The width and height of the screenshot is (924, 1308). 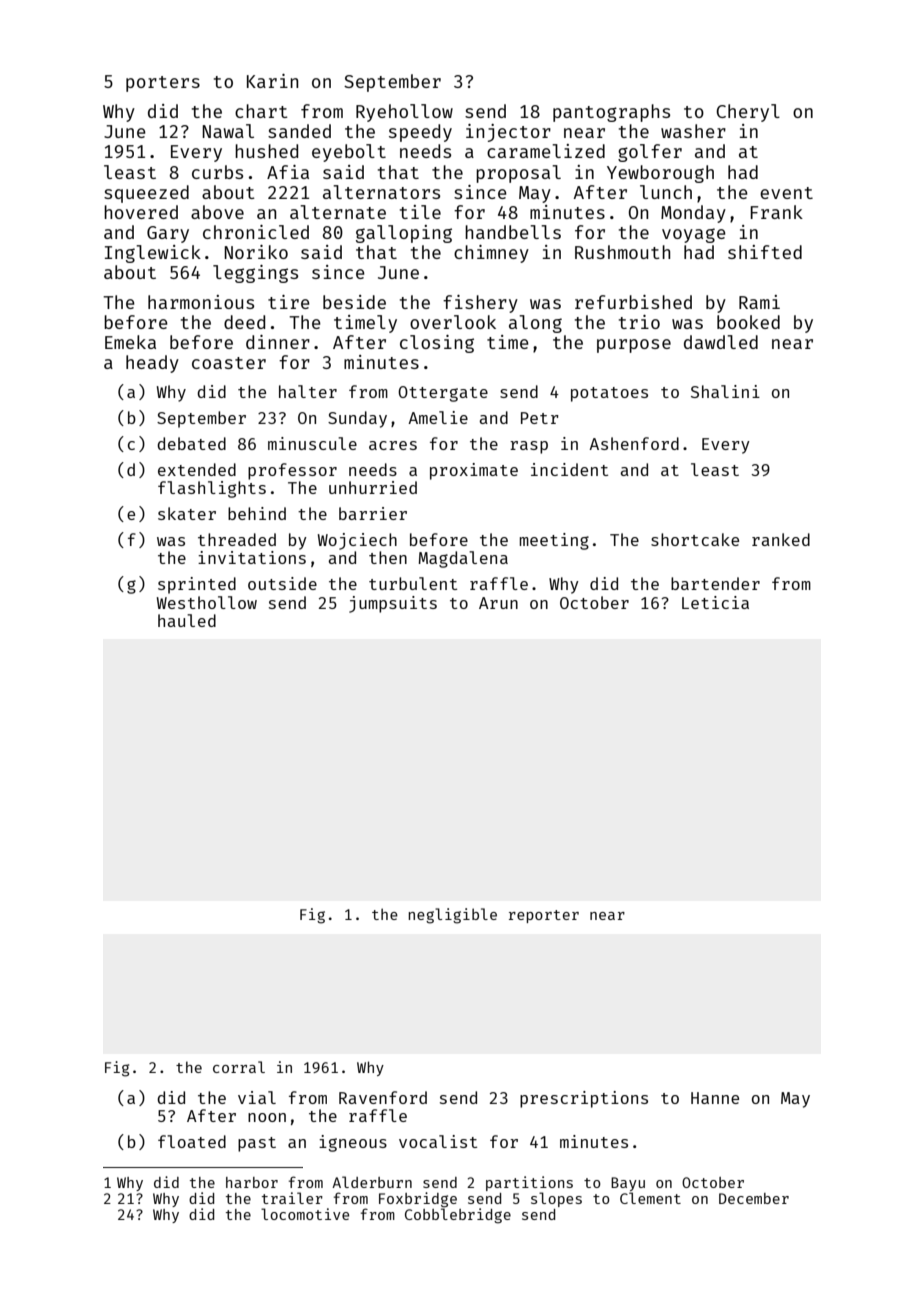 What do you see at coordinates (715, 602) in the screenshot?
I see `Leticia` at bounding box center [715, 602].
